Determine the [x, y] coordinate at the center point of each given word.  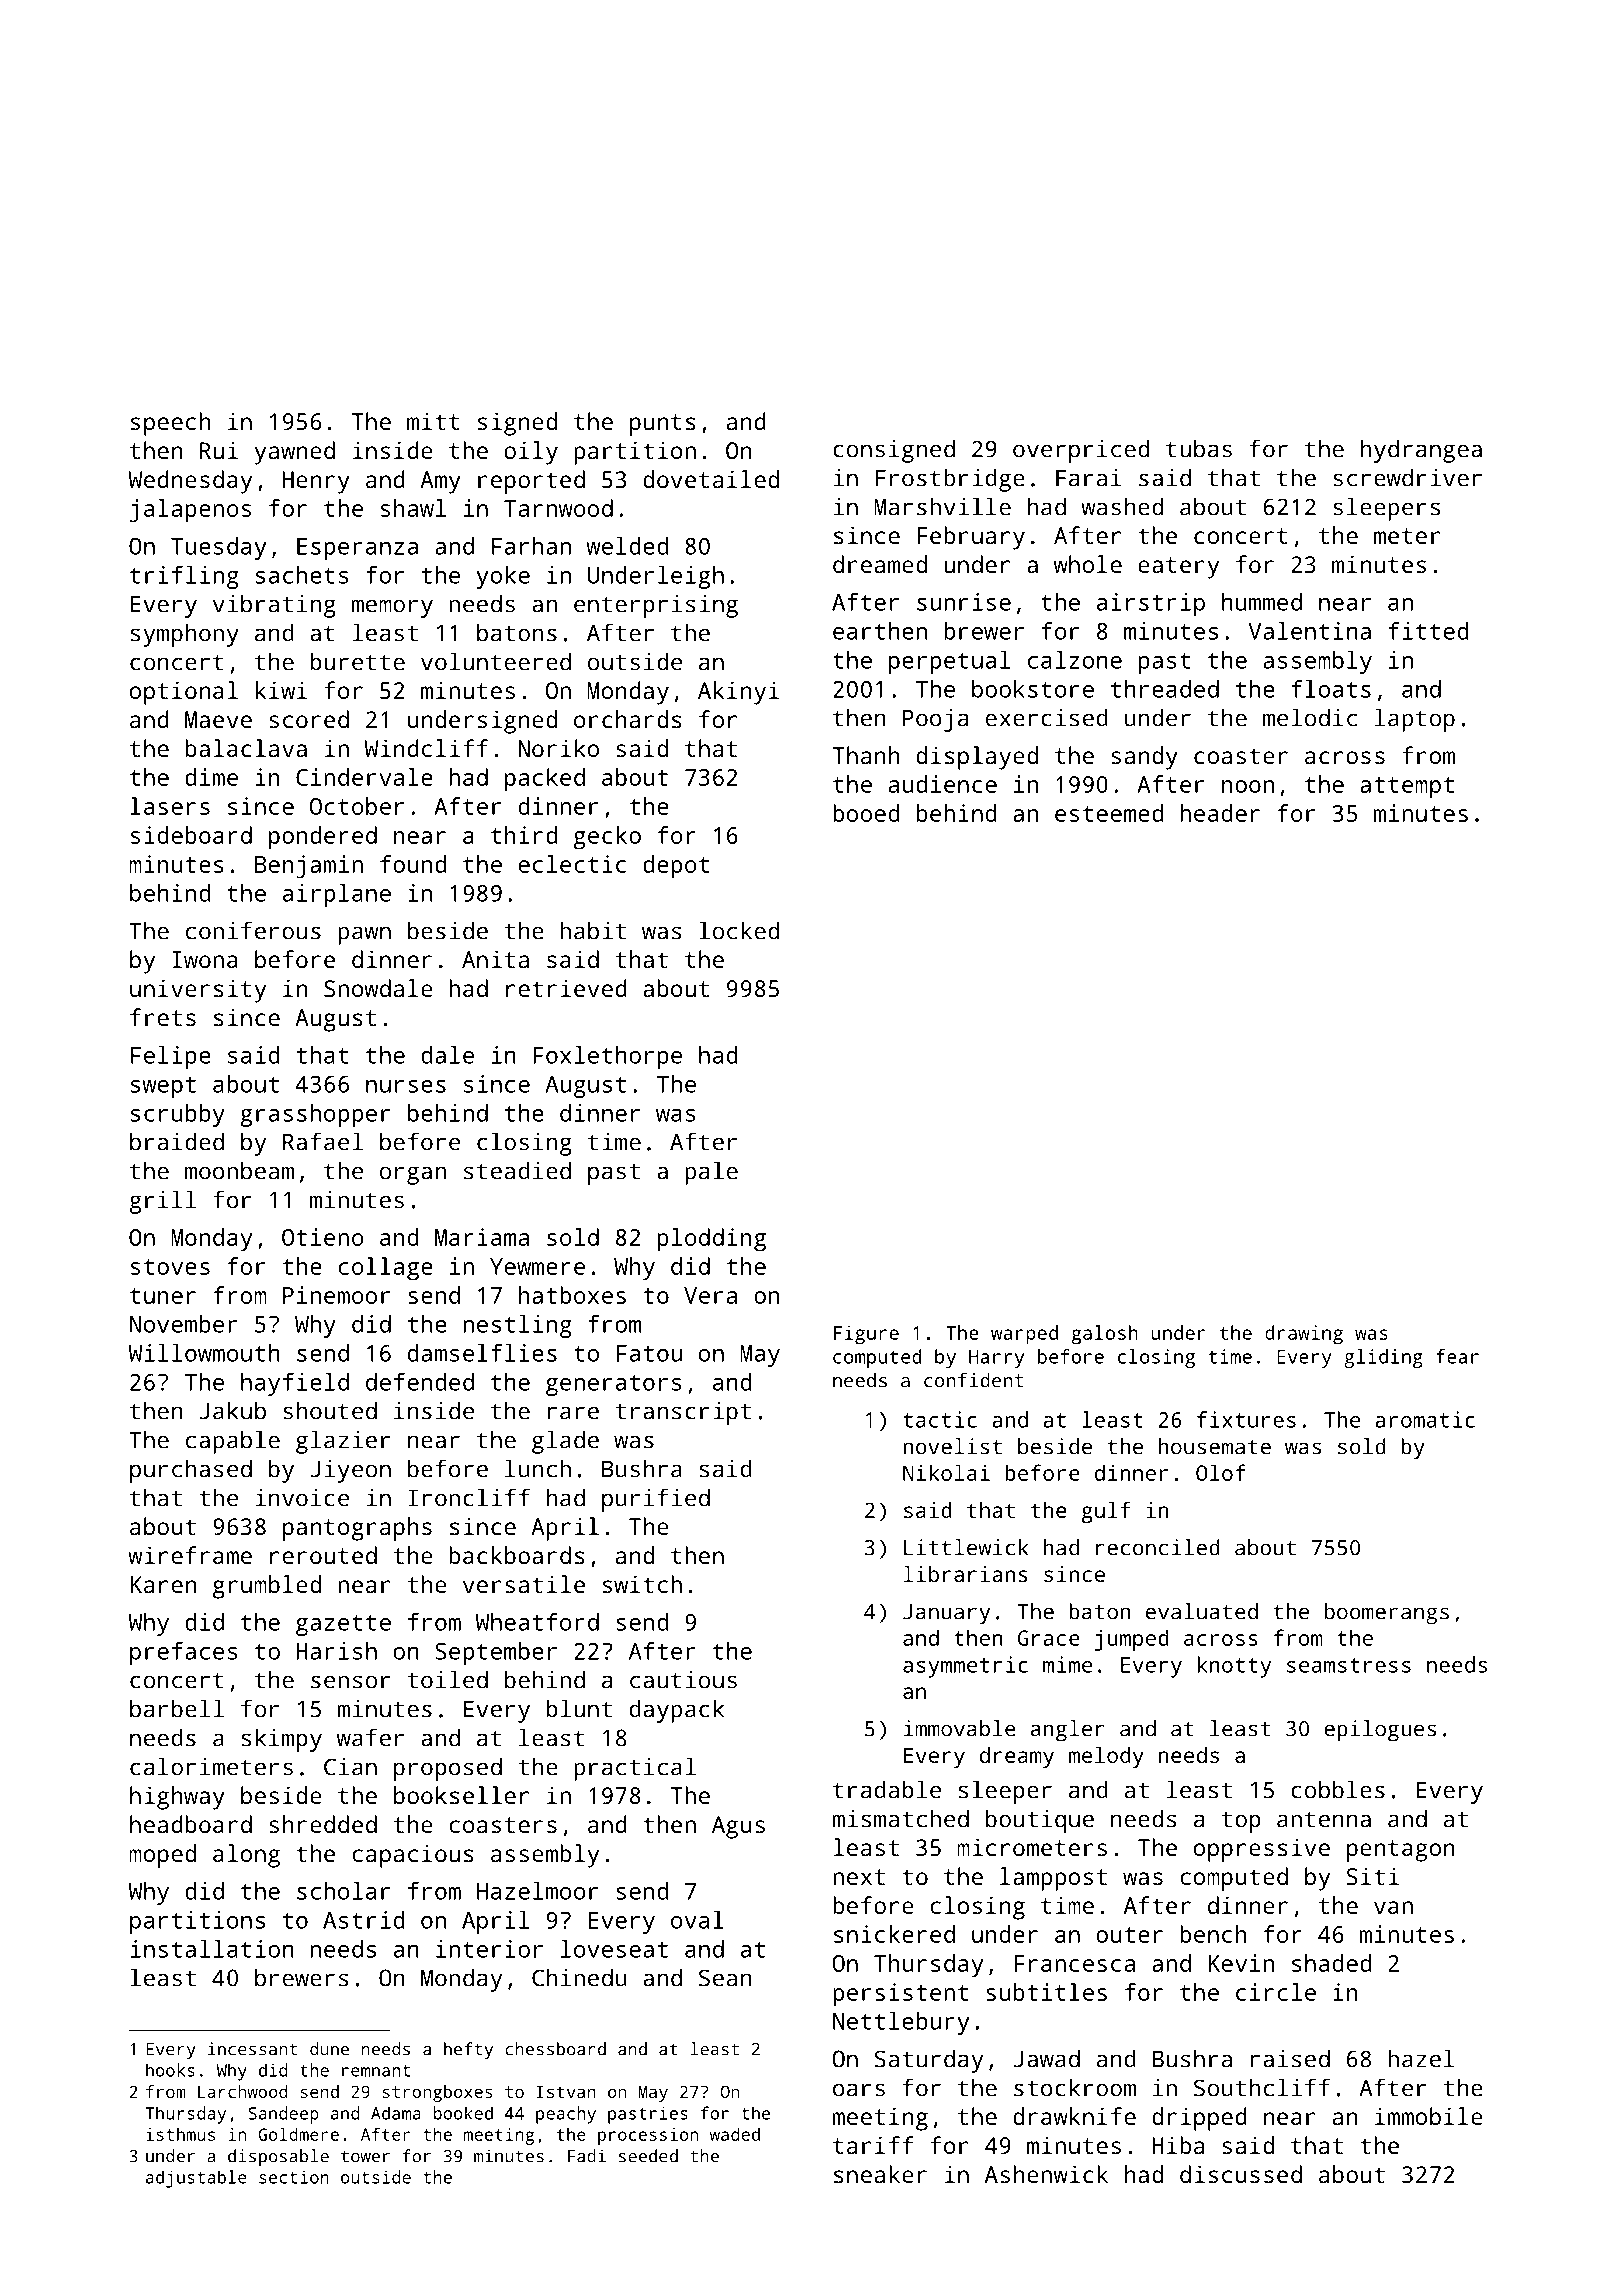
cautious [683, 1680]
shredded [323, 1824]
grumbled [267, 1587]
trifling [184, 577]
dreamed [880, 564]
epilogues [1380, 1731]
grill [162, 1202]
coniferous [253, 930]
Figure [866, 1335]
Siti [1373, 1876]
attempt [1407, 788]
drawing [1304, 1335]
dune [329, 2049]
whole [1088, 564]
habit [593, 930]
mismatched [901, 1818]
